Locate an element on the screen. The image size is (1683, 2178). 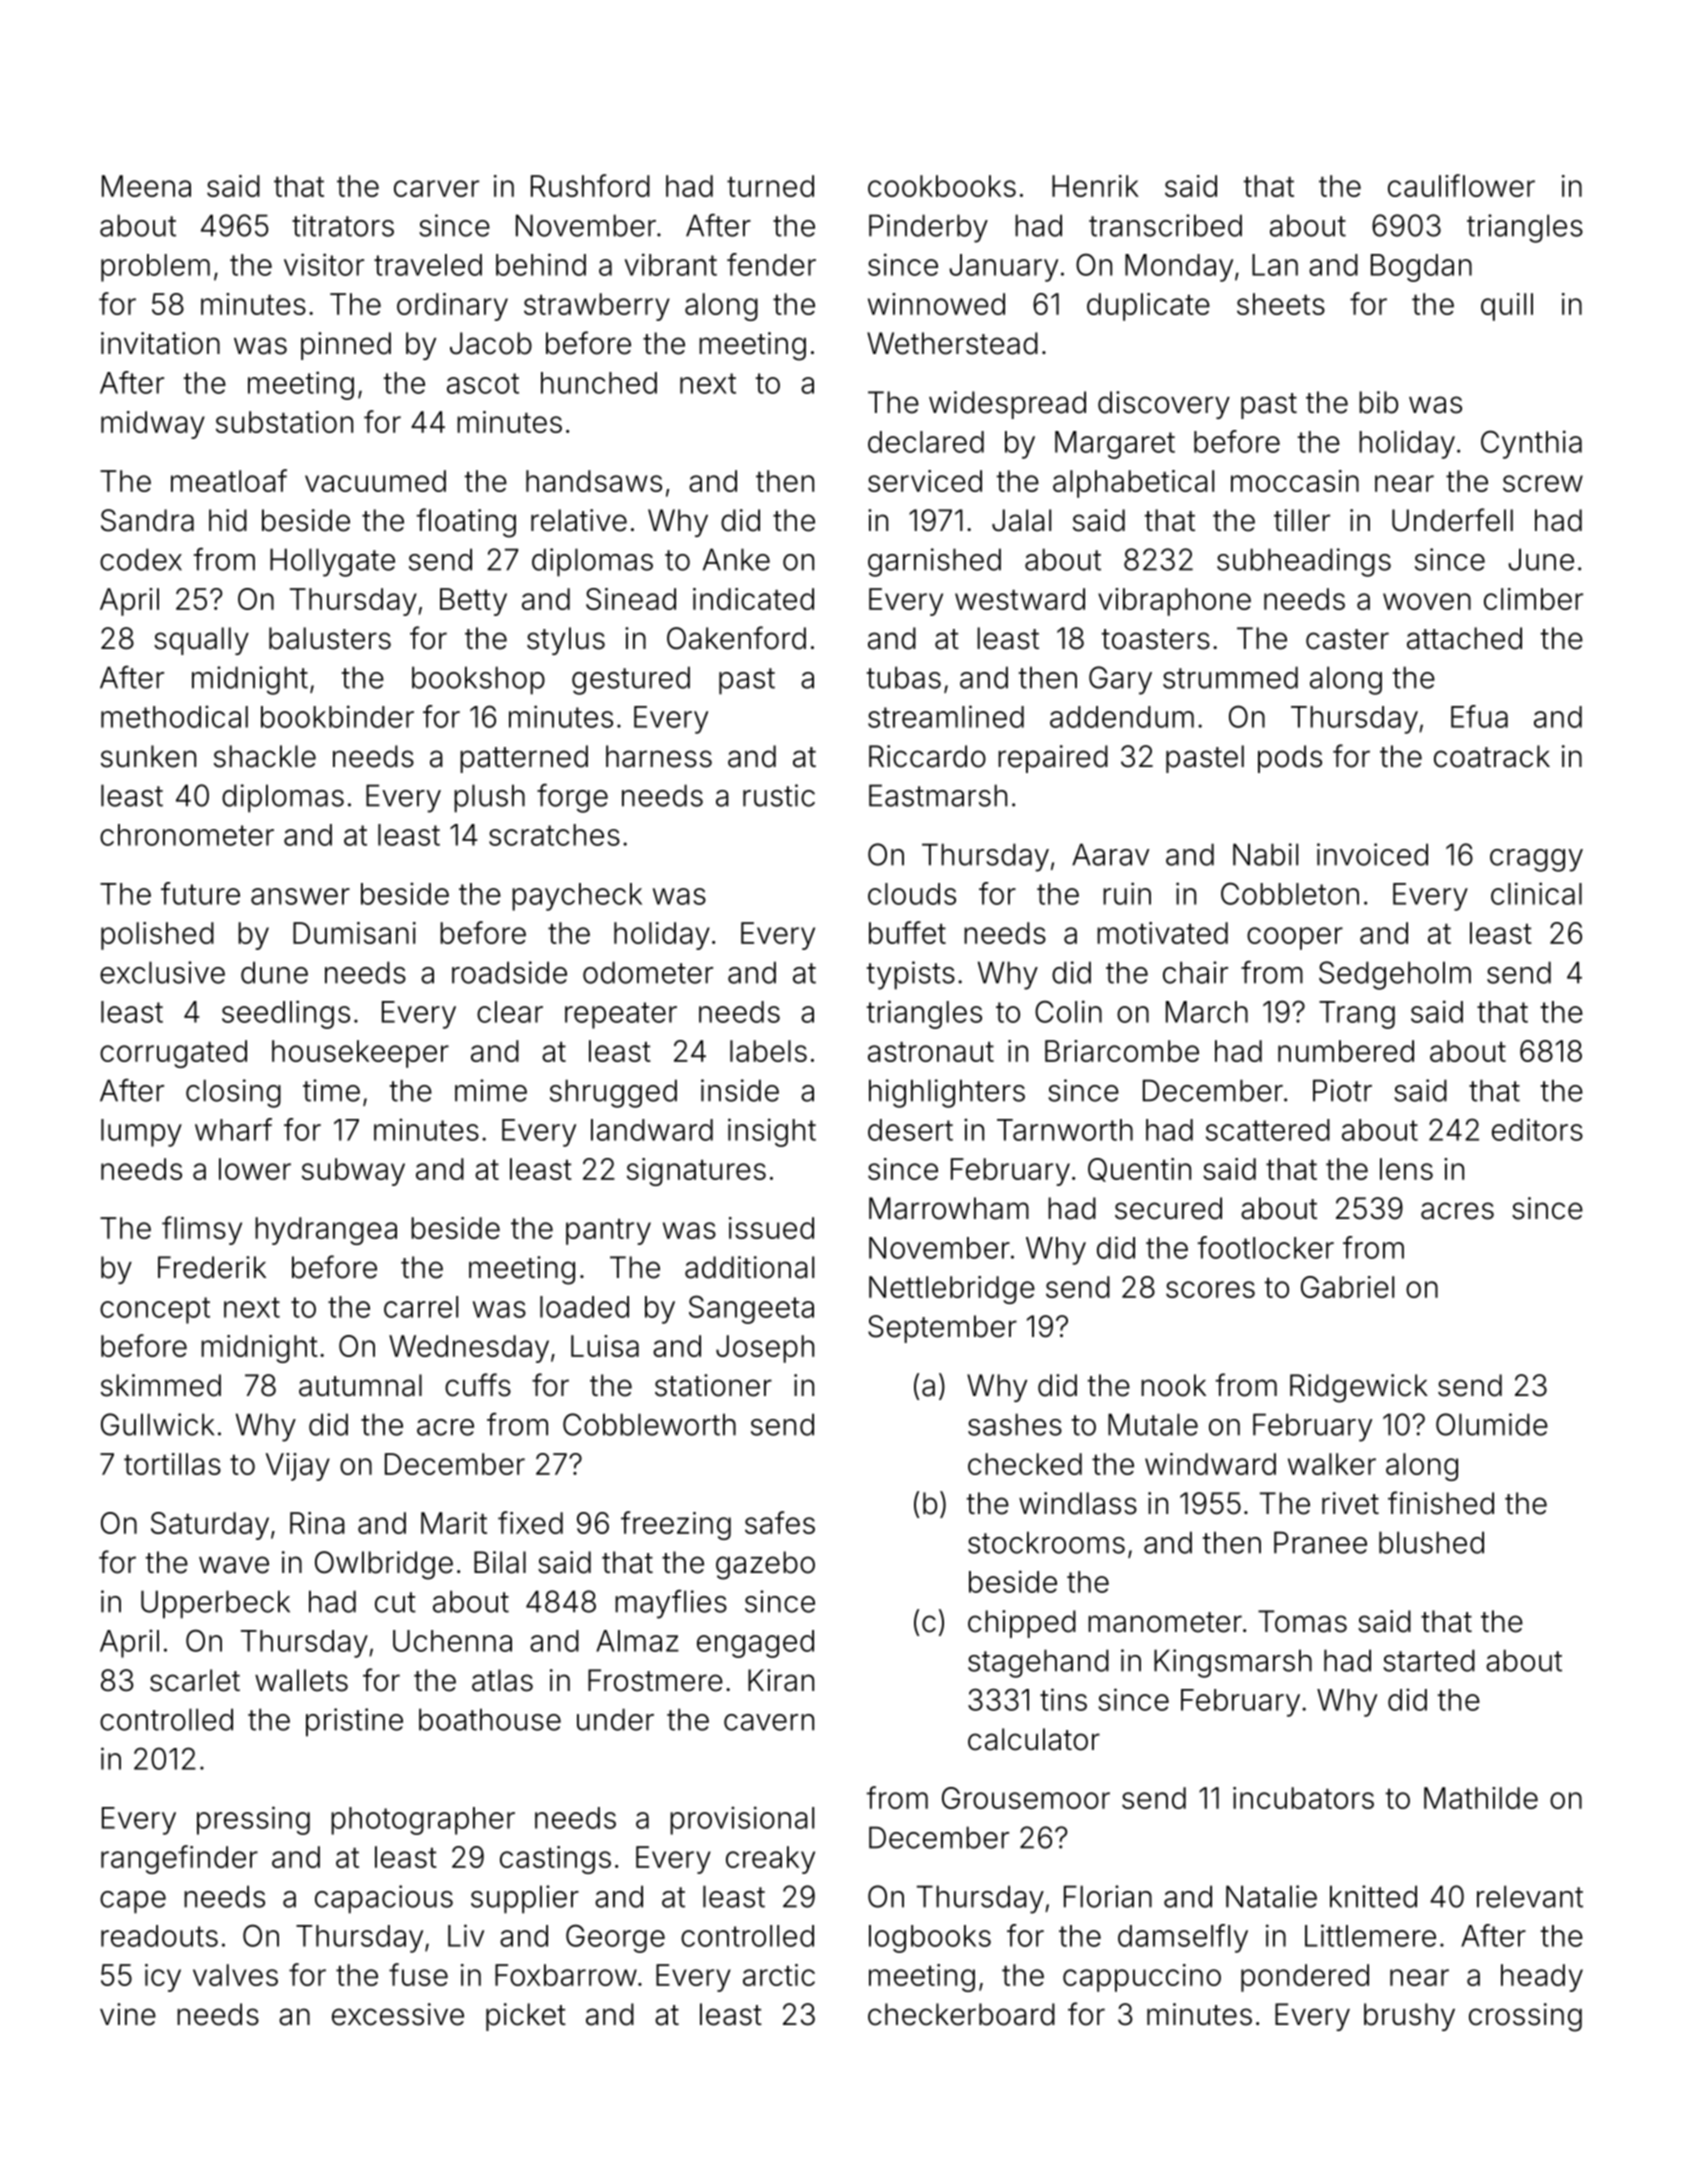
checkerboard is located at coordinates (961, 2014).
